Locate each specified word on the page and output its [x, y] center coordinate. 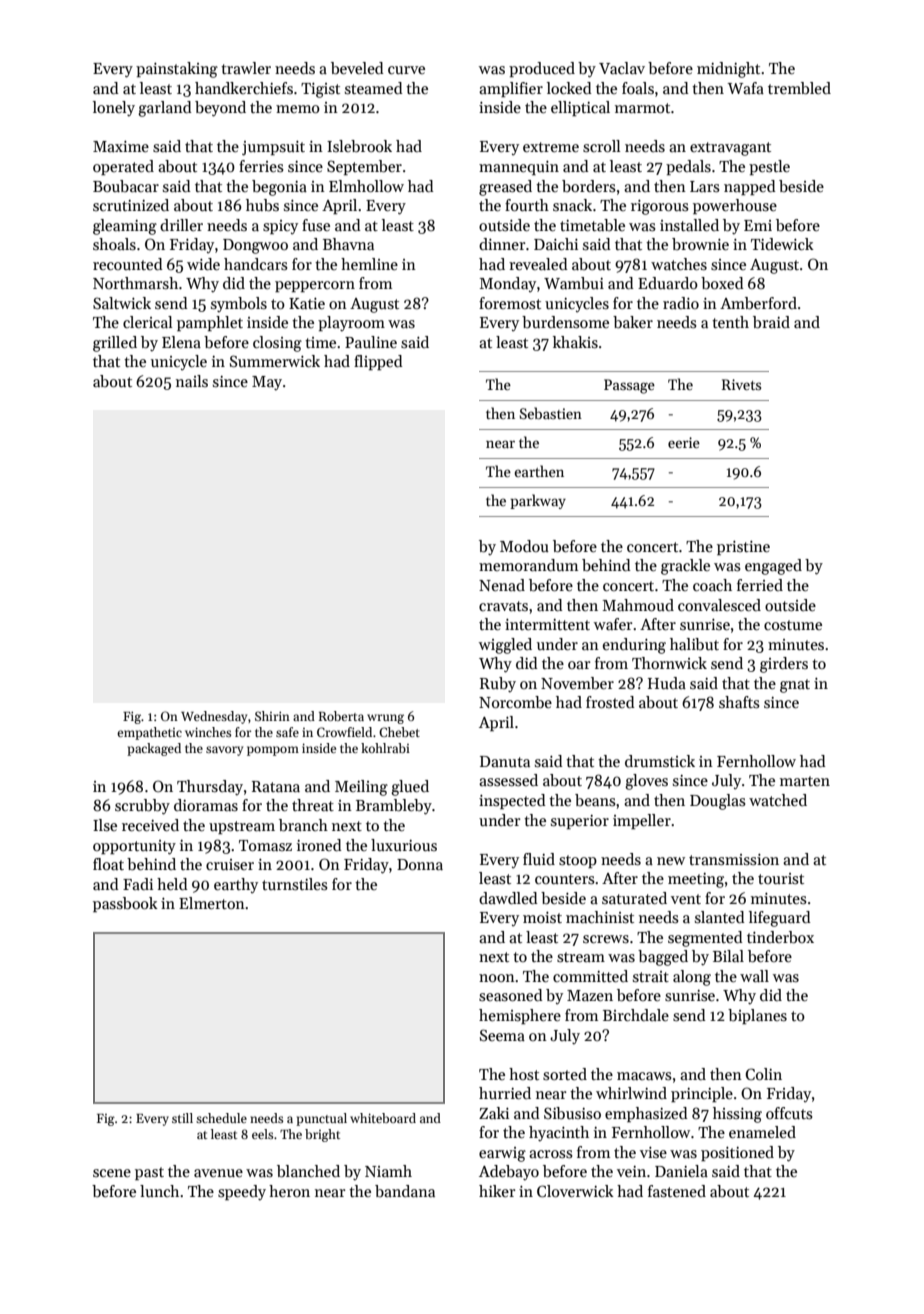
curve [406, 70]
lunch [159, 1191]
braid [771, 322]
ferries [261, 166]
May [267, 383]
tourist [781, 879]
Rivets [741, 384]
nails [192, 381]
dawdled [508, 898]
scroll [601, 146]
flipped [378, 362]
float [108, 864]
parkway [538, 501]
